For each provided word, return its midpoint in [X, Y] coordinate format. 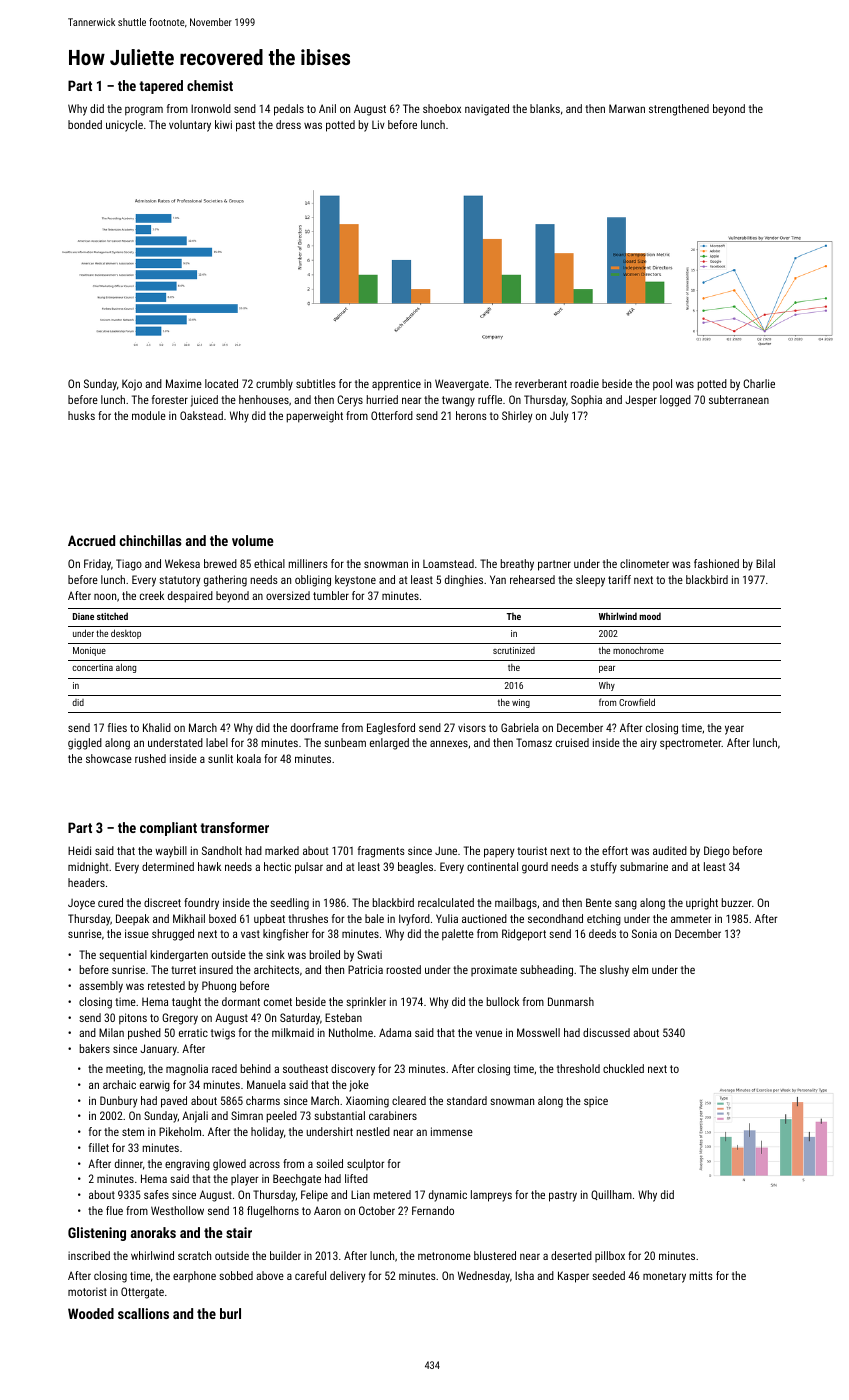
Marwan [627, 108]
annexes [449, 743]
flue [114, 1210]
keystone [355, 581]
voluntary [190, 126]
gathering [225, 581]
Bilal [765, 563]
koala [249, 758]
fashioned [716, 563]
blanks [545, 108]
